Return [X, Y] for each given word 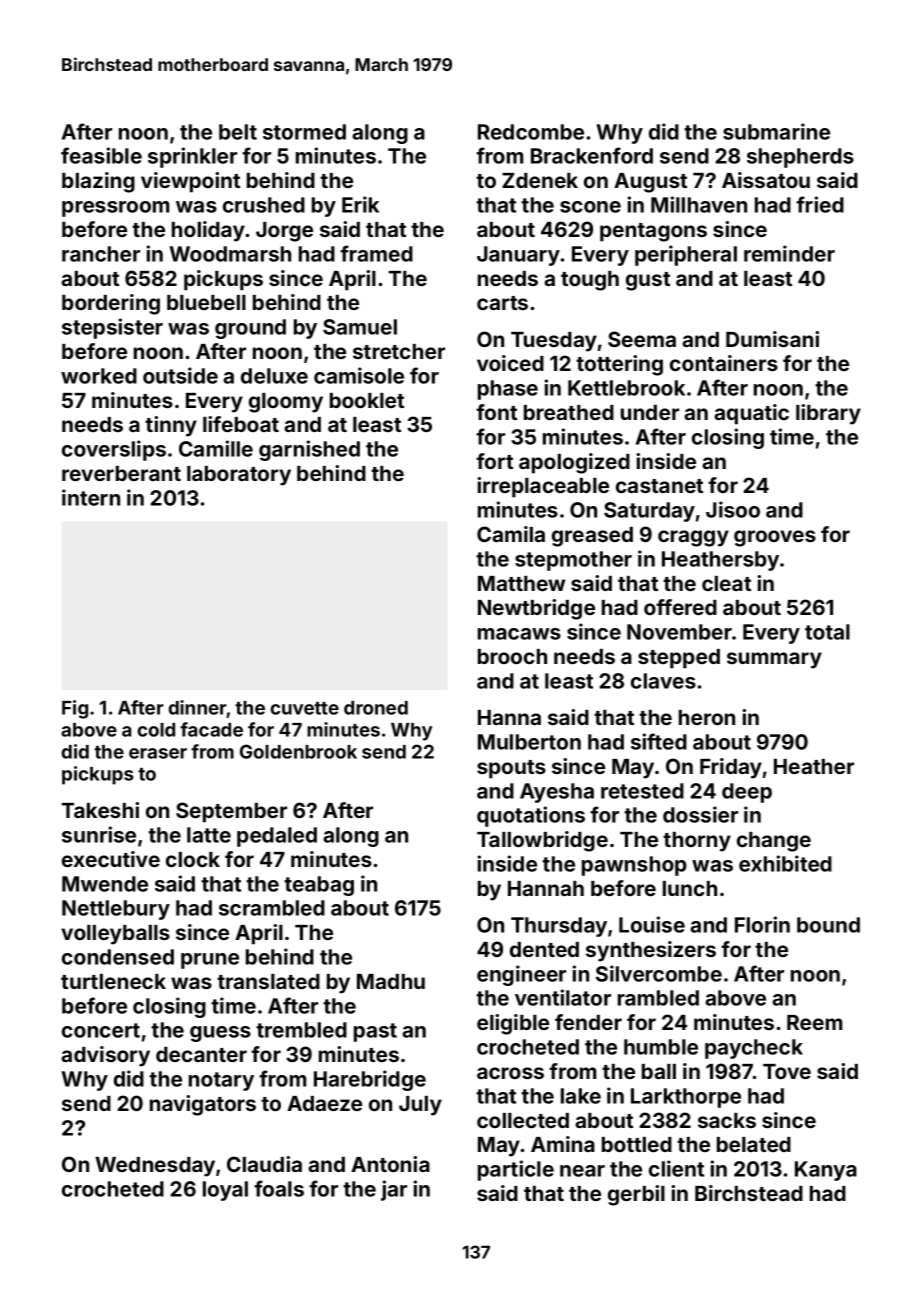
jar [394, 1190]
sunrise [99, 834]
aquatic [751, 414]
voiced [510, 363]
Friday [731, 768]
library [828, 414]
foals [279, 1188]
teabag [319, 886]
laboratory [239, 476]
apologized [574, 463]
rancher [101, 254]
